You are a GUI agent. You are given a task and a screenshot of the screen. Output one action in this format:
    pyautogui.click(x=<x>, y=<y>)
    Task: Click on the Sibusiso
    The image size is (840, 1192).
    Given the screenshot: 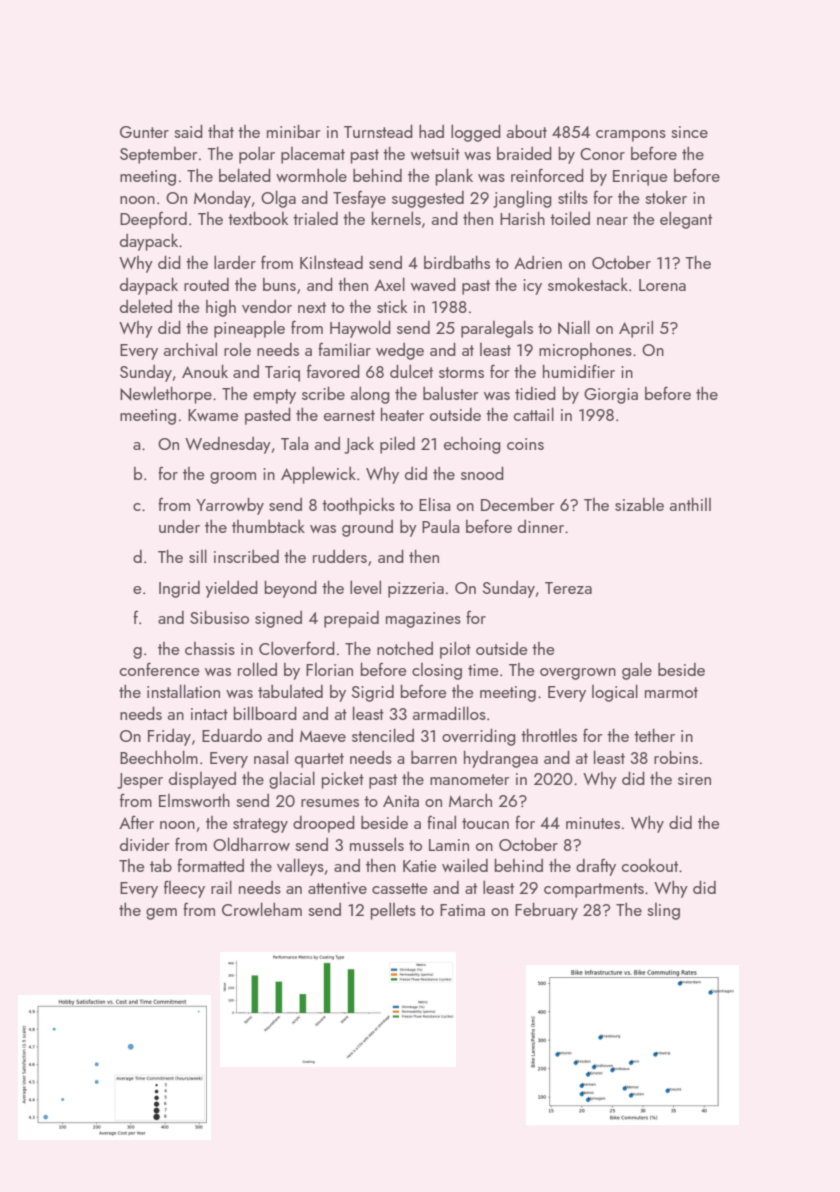 What is the action you would take?
    pyautogui.click(x=219, y=617)
